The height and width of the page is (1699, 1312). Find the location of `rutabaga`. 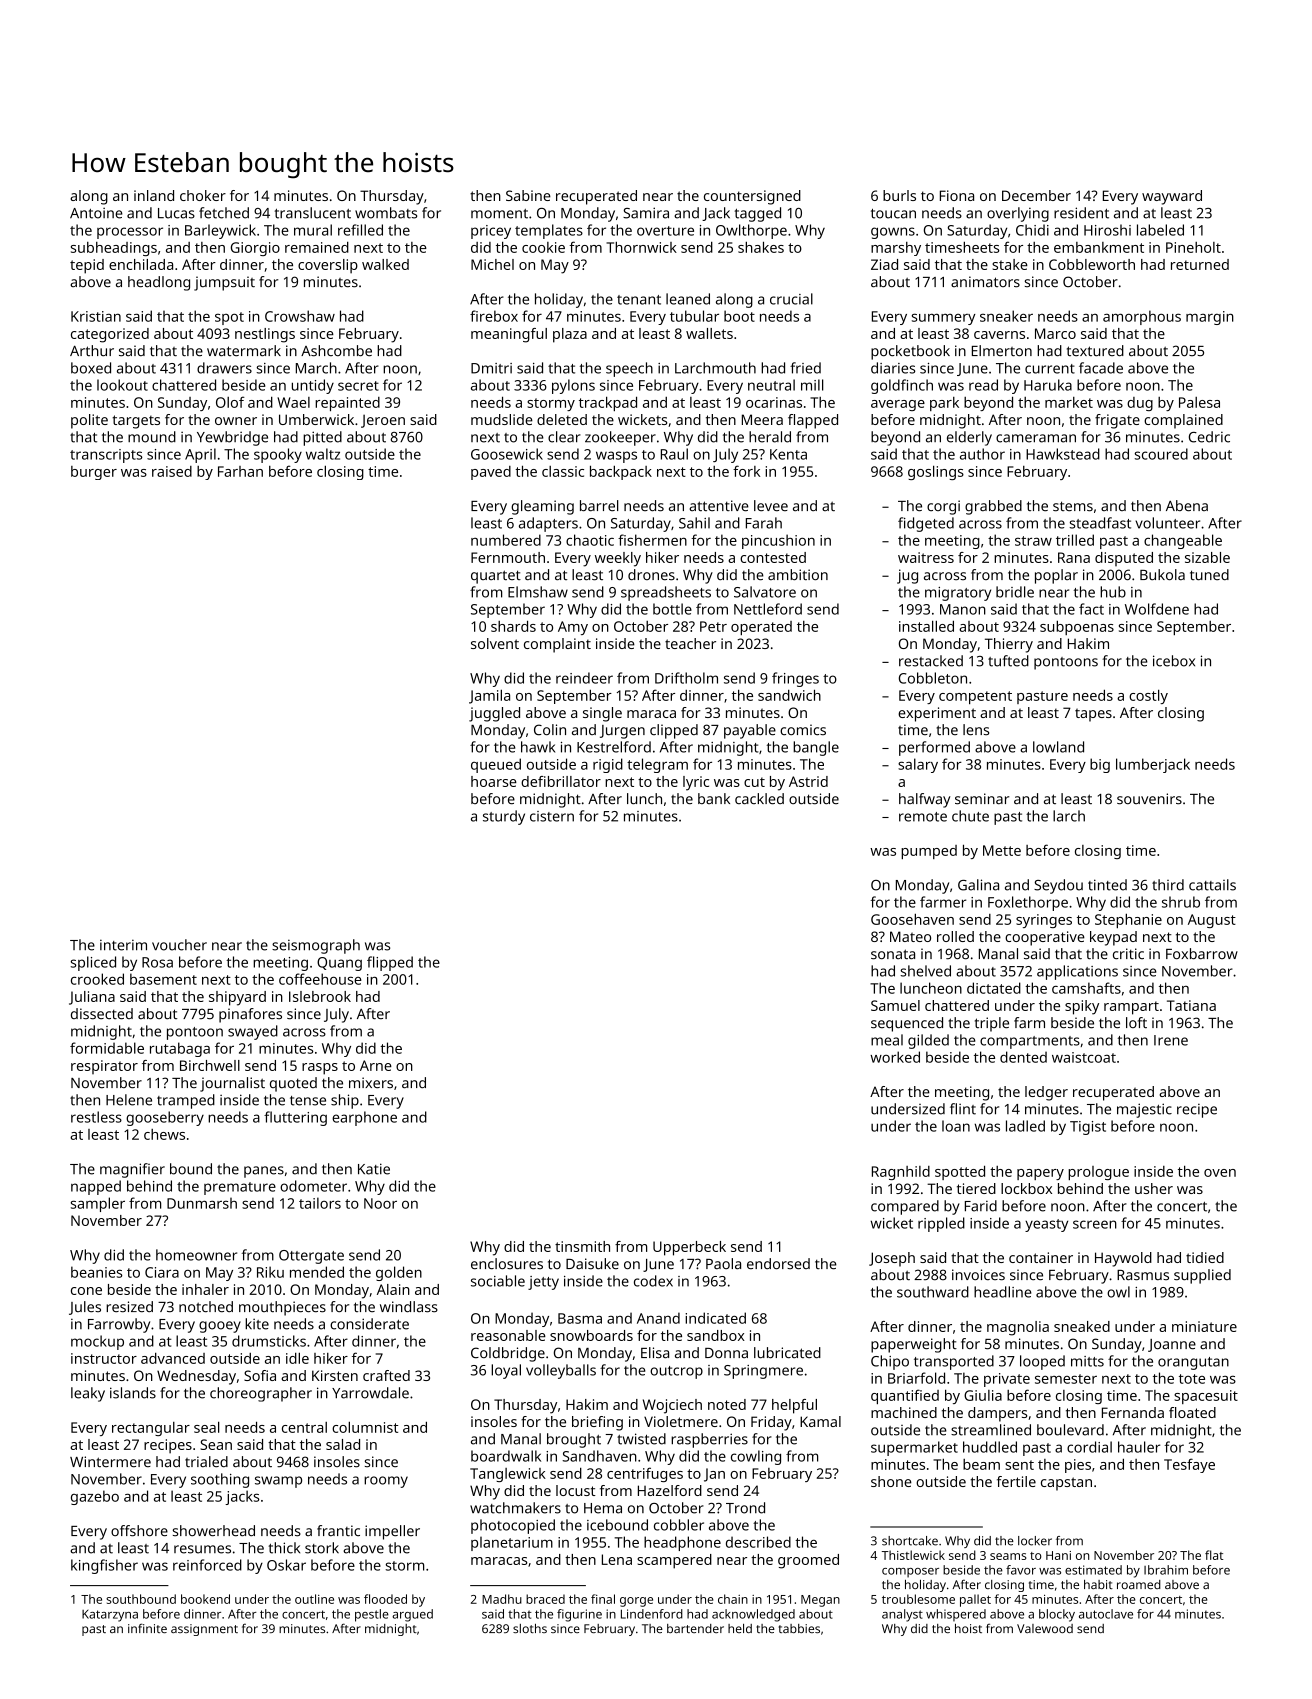

rutabaga is located at coordinates (180, 1049).
